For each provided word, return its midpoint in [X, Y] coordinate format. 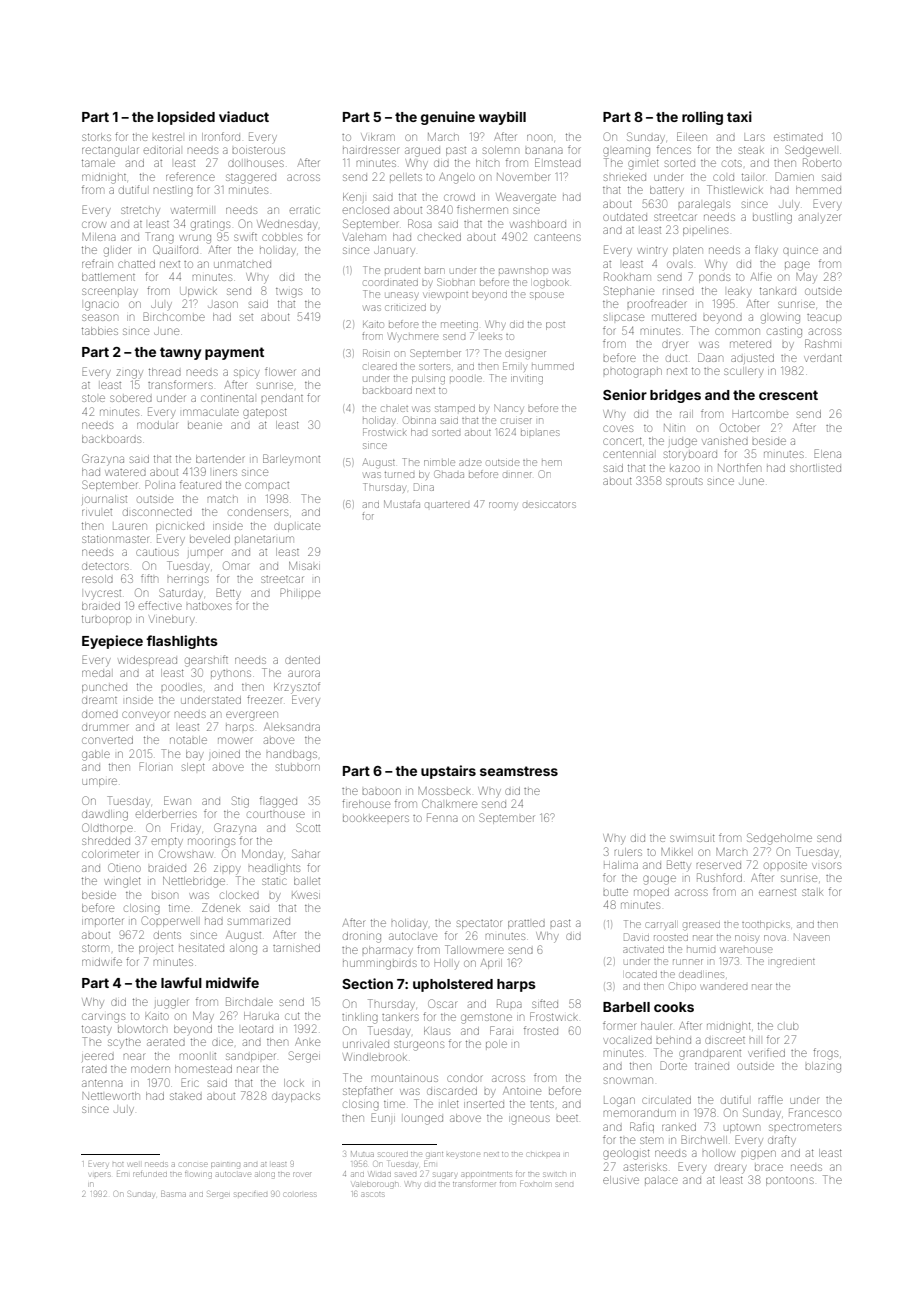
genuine [448, 118]
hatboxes [209, 606]
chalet [395, 408]
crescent [788, 395]
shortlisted [815, 468]
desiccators [549, 505]
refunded [150, 1174]
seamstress [519, 771]
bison [165, 895]
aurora [304, 673]
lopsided [186, 118]
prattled [526, 924]
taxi [739, 116]
